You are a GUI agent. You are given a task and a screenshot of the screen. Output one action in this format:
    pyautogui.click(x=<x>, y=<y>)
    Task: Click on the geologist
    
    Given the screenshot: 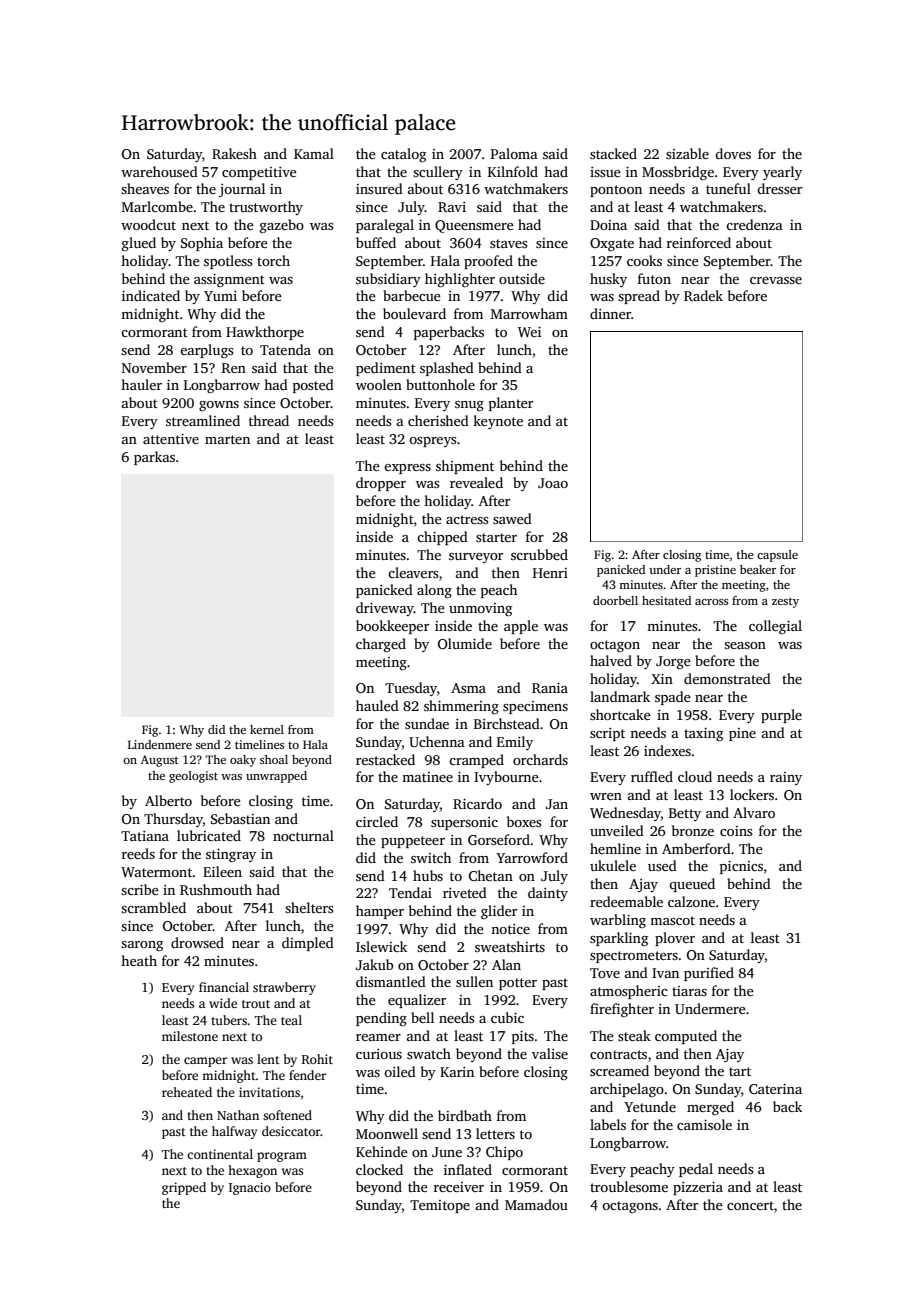 What is the action you would take?
    pyautogui.click(x=193, y=777)
